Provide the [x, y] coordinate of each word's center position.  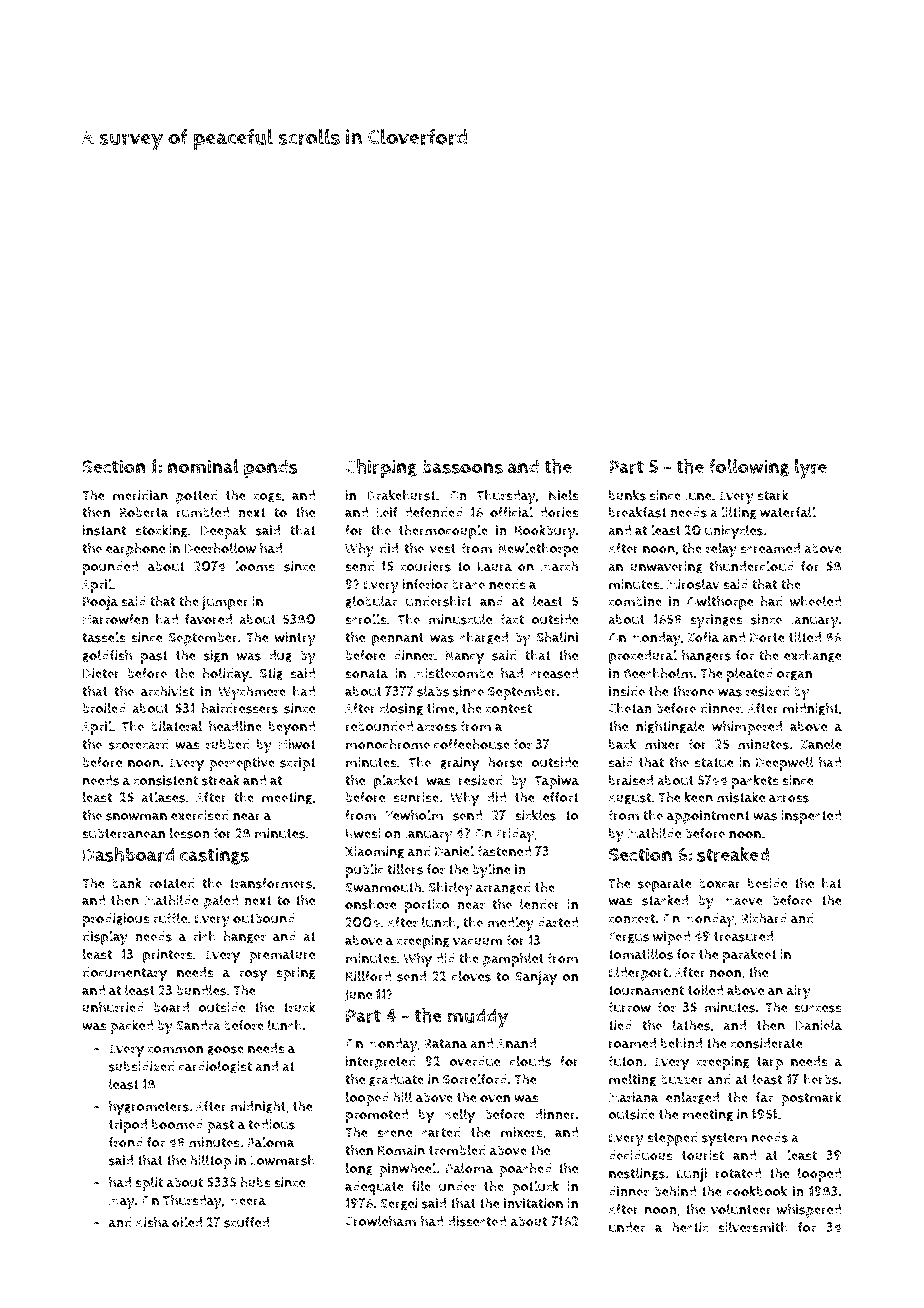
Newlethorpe [538, 549]
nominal [203, 466]
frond [126, 1142]
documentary [124, 974]
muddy [477, 1018]
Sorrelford [475, 1079]
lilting [739, 513]
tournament [646, 991]
